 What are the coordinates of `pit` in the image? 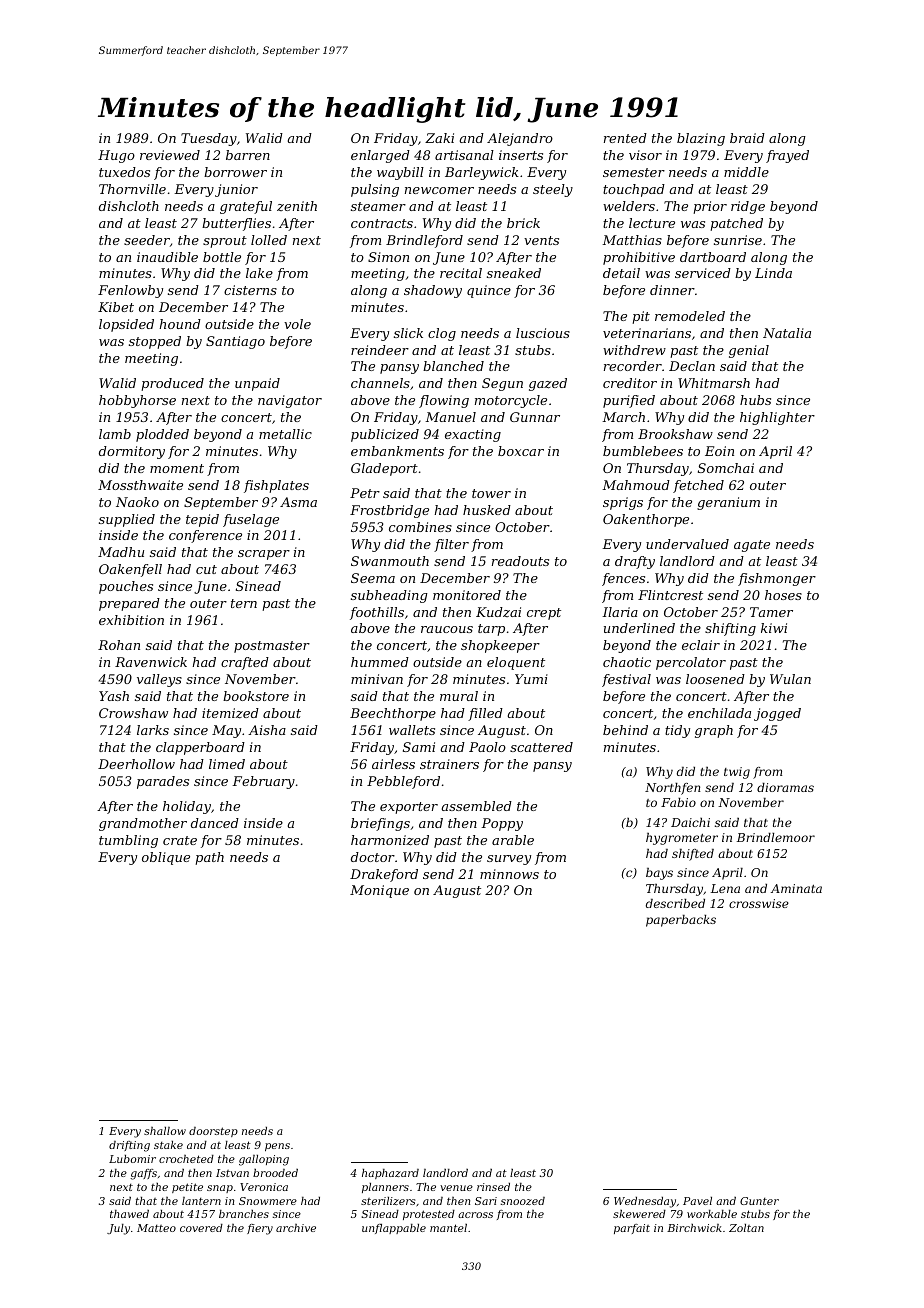 It's located at (641, 317).
